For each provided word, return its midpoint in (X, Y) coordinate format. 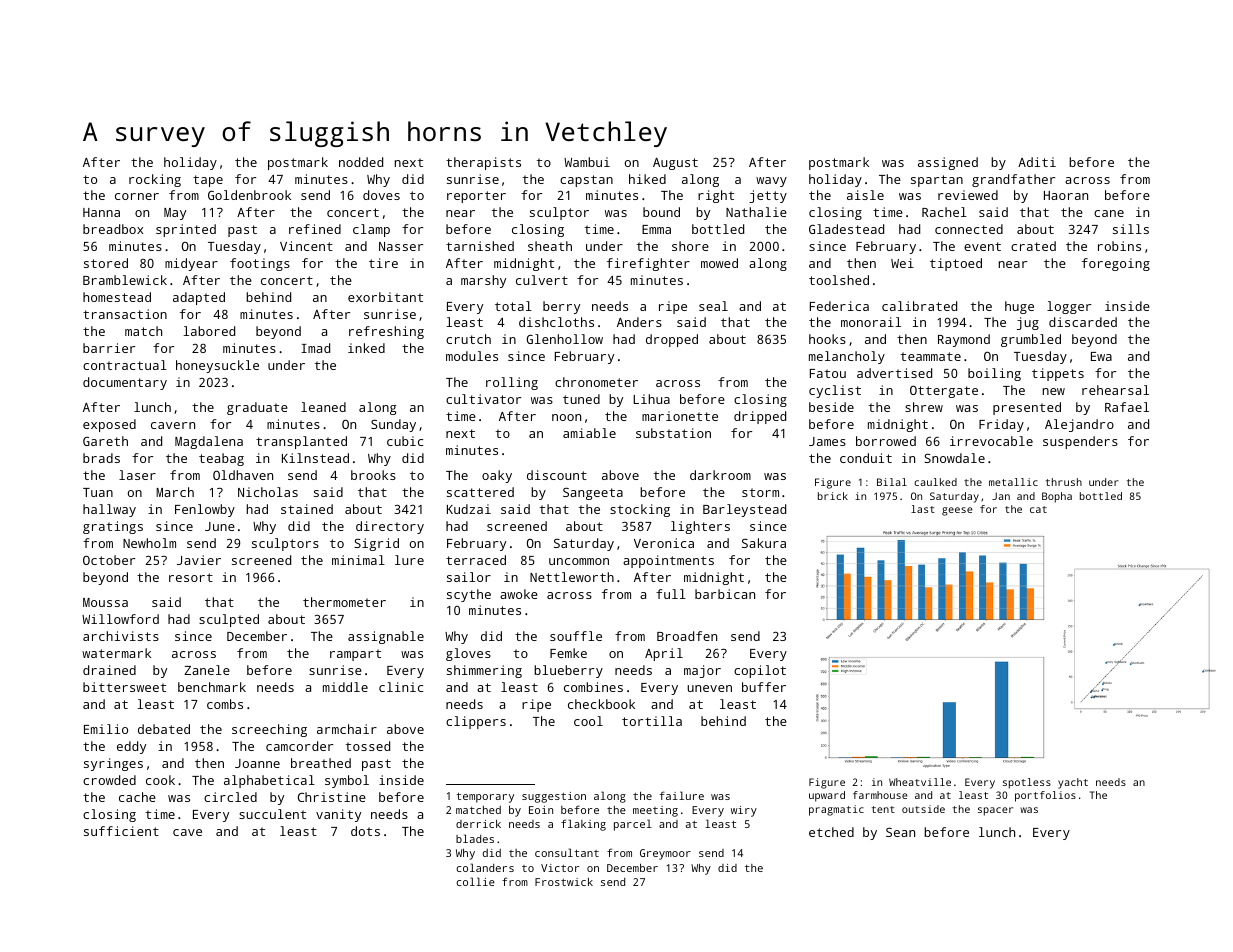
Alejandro (1079, 425)
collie (475, 881)
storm (760, 492)
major (702, 671)
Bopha (1057, 497)
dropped (672, 340)
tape (208, 181)
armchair (347, 729)
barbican (725, 594)
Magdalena (209, 442)
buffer (764, 687)
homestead (117, 297)
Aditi (1037, 162)
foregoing (1116, 264)
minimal (358, 560)
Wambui (587, 162)
